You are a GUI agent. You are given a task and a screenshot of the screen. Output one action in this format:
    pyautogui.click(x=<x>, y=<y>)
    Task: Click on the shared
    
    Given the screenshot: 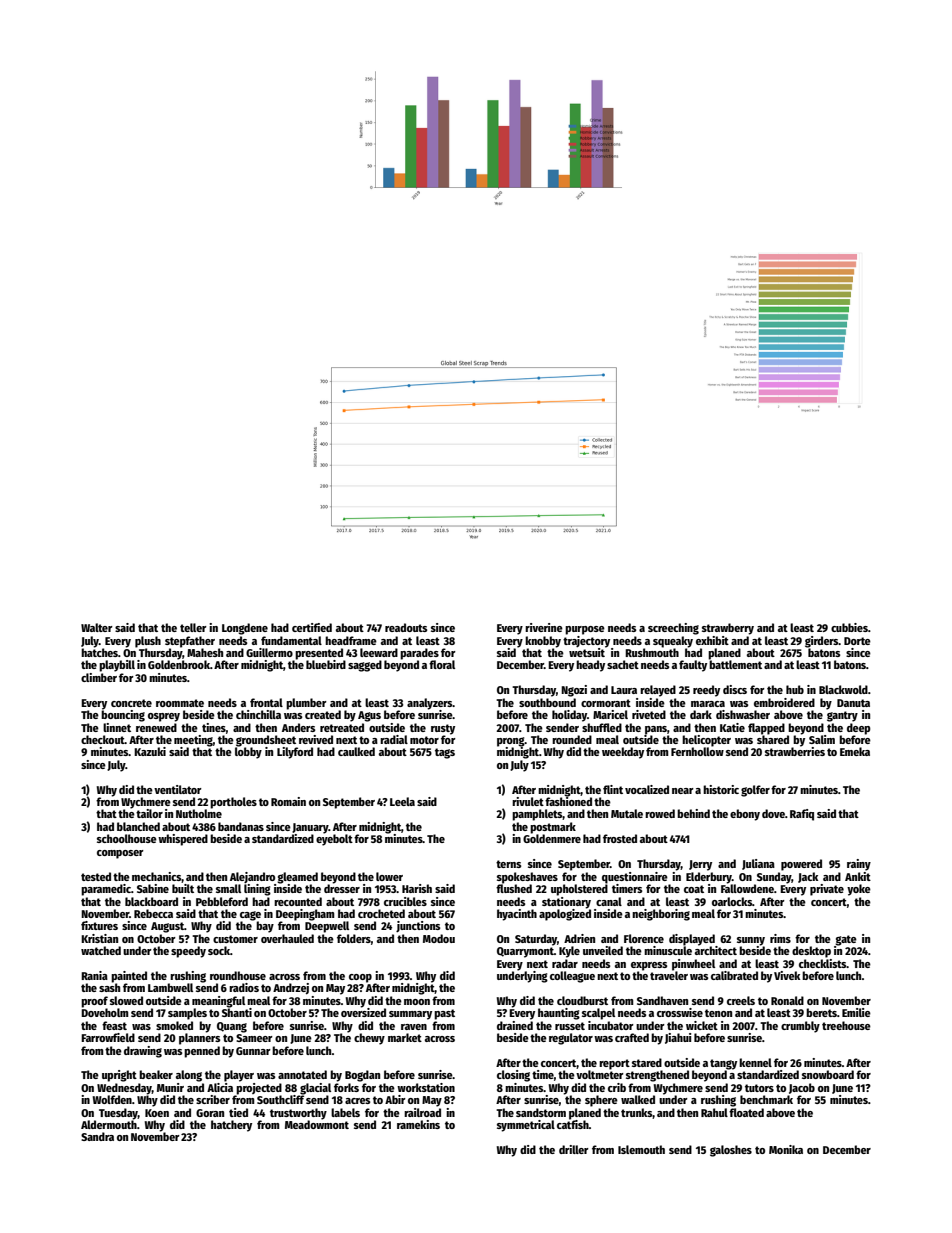 What is the action you would take?
    pyautogui.click(x=773, y=739)
